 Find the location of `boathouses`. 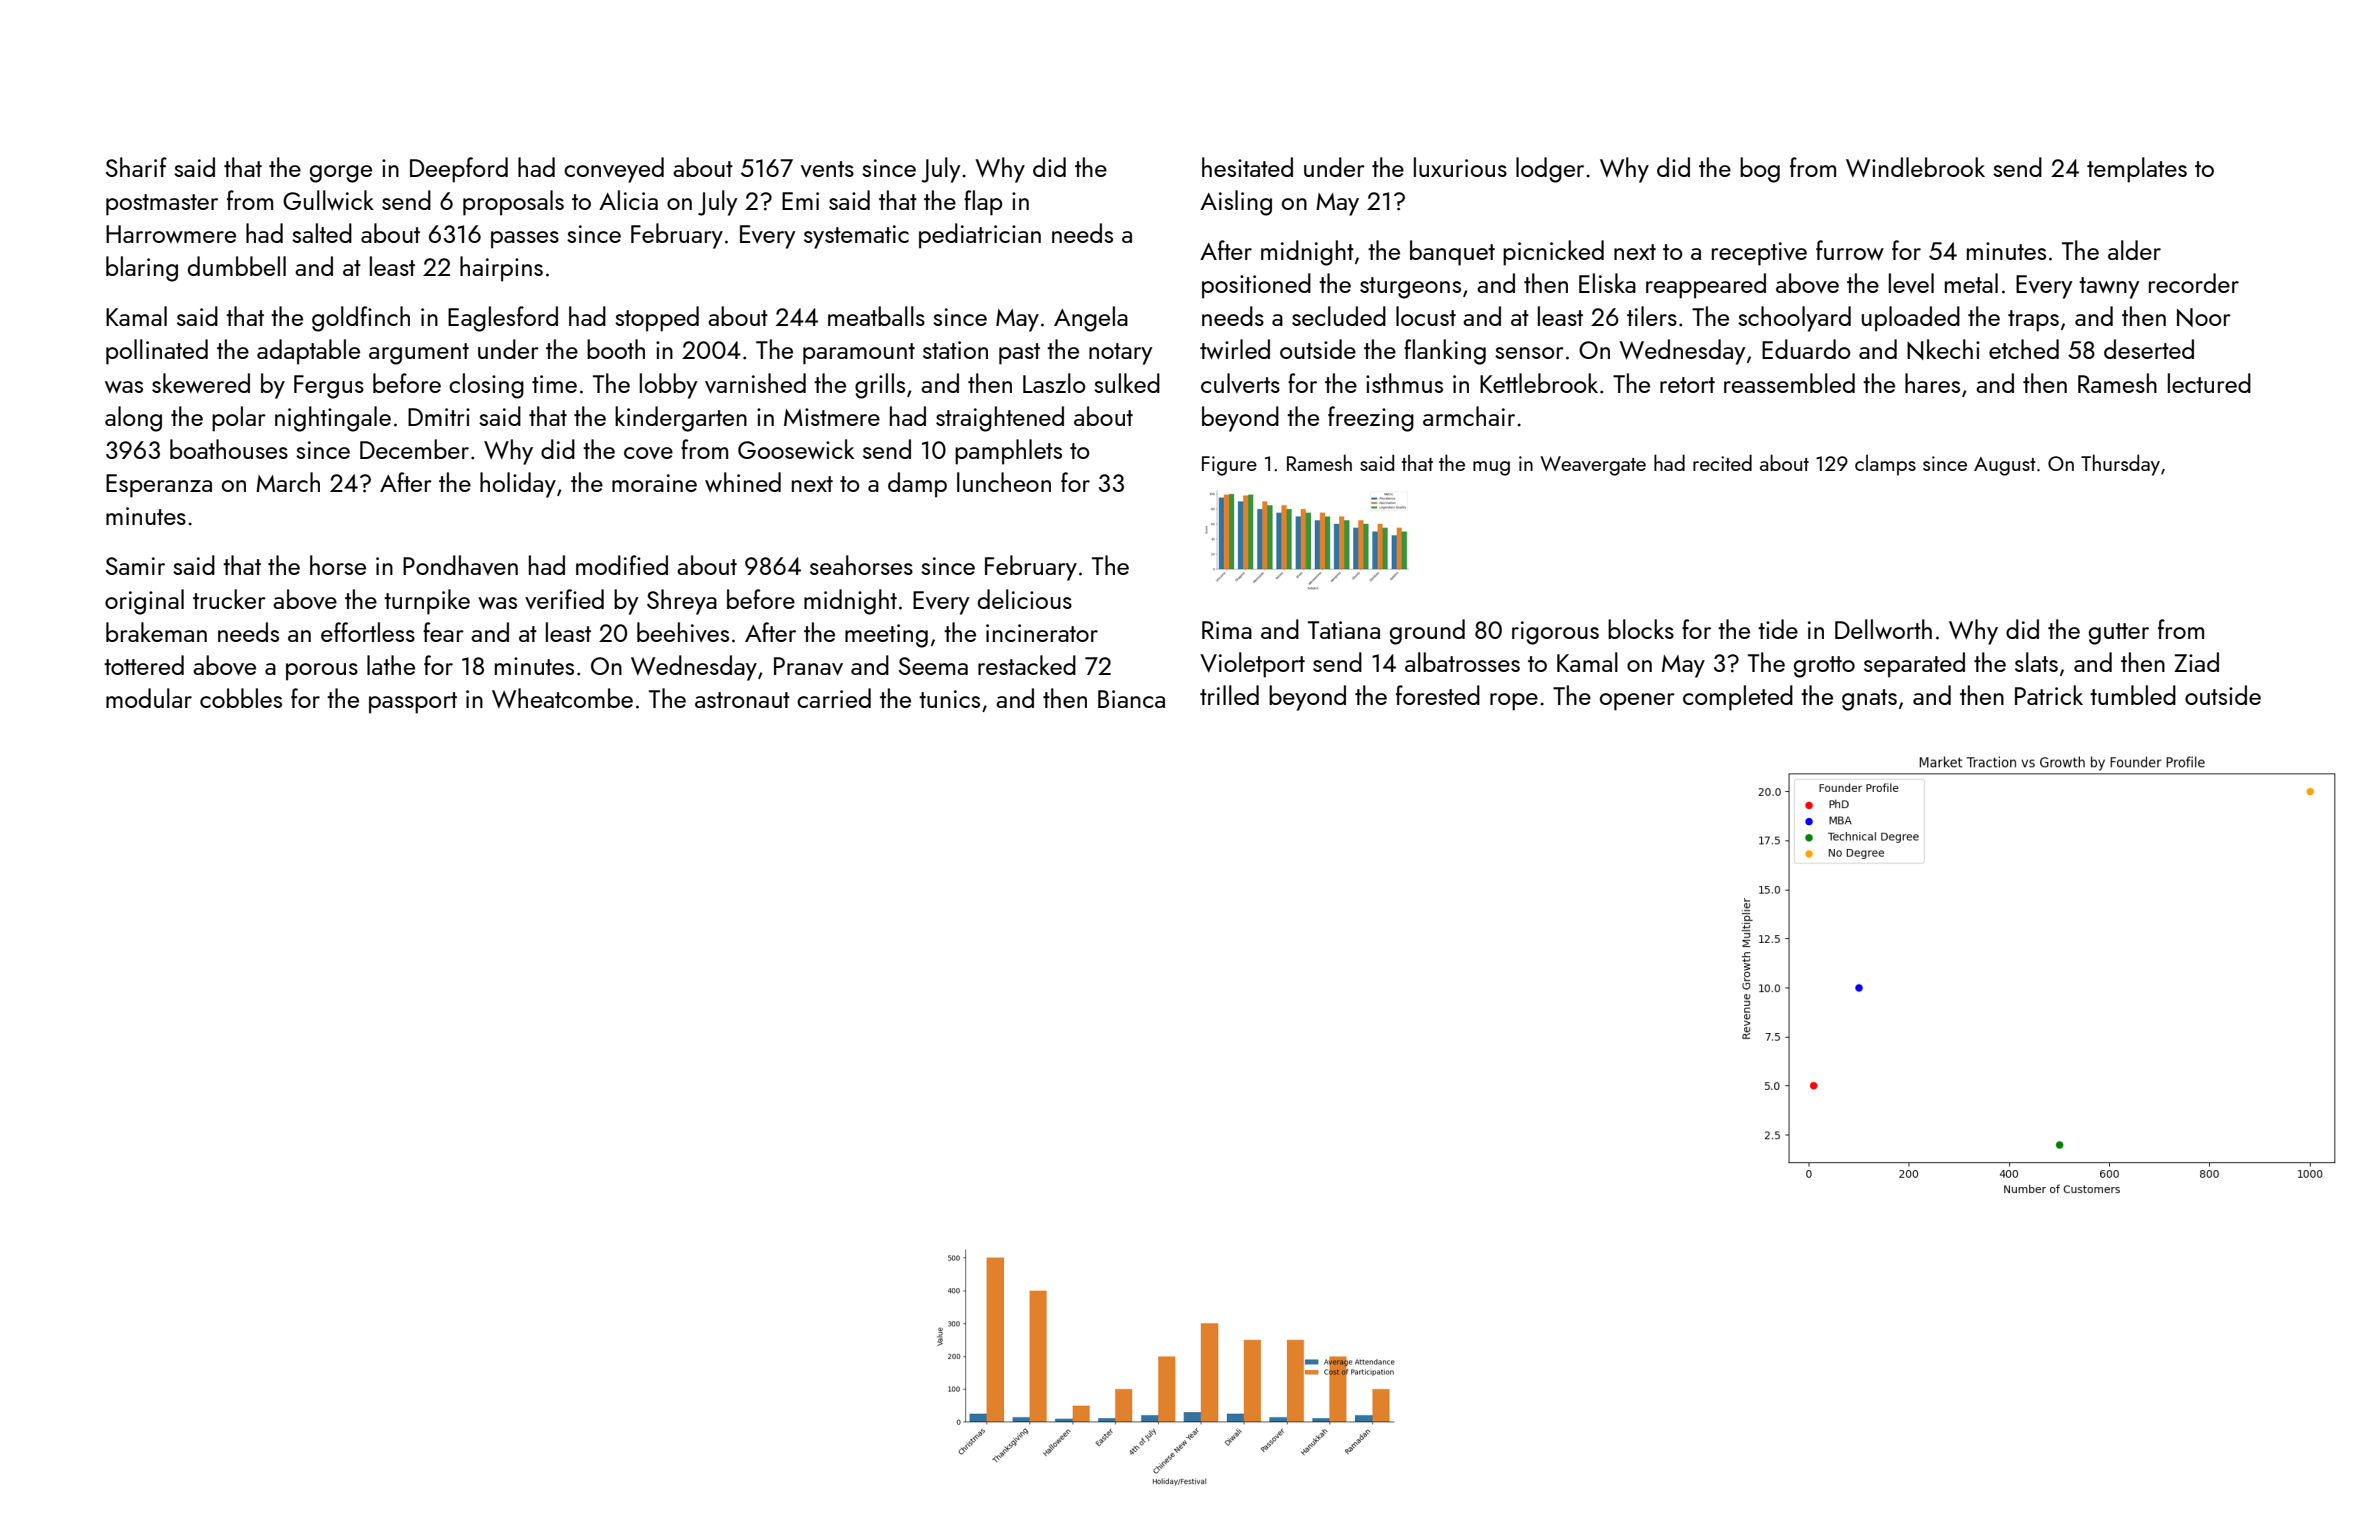

boathouses is located at coordinates (229, 449).
